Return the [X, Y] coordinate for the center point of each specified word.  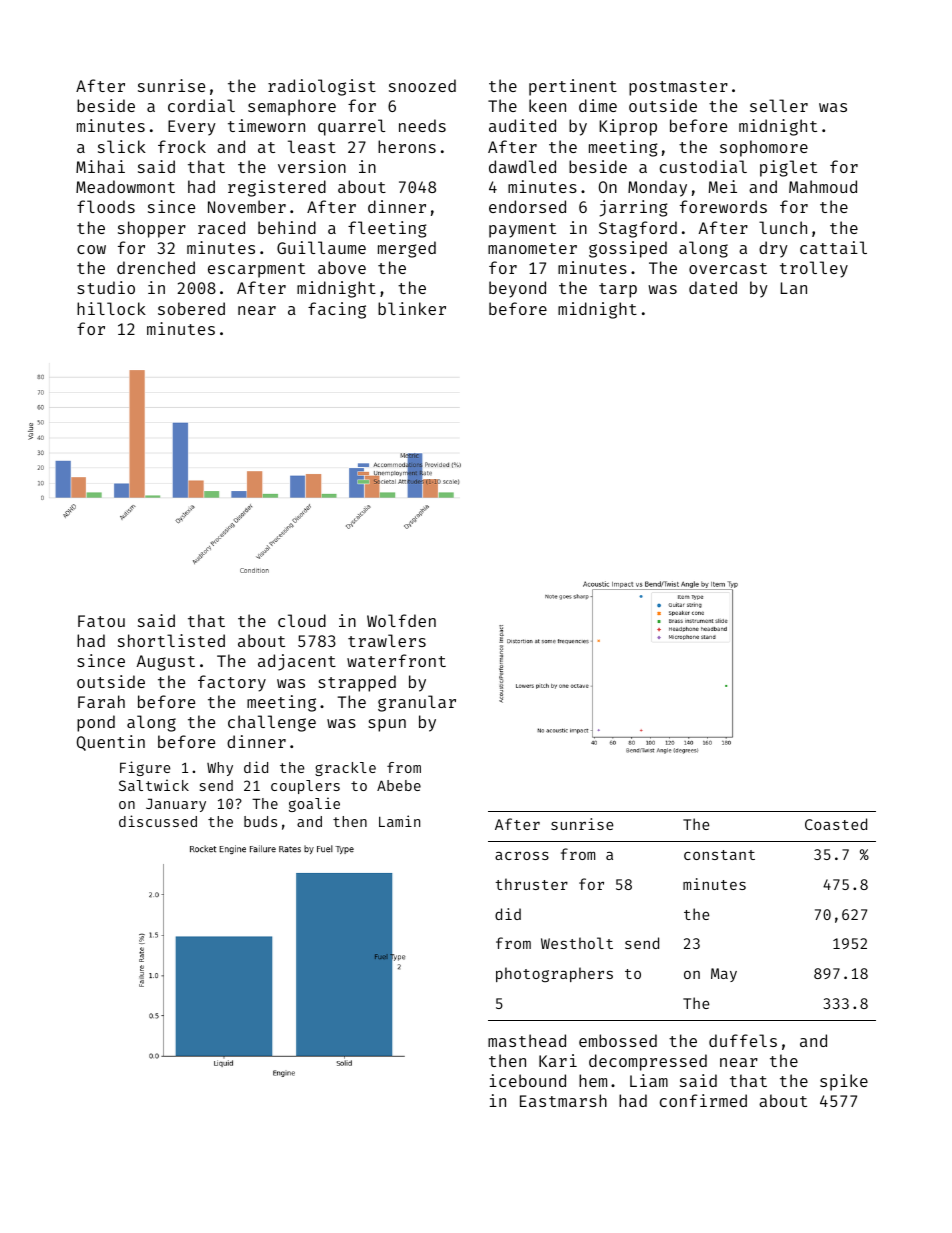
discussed [158, 821]
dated [713, 287]
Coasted [836, 824]
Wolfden [401, 620]
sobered [191, 308]
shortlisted [171, 640]
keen [547, 105]
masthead [527, 1040]
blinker [412, 308]
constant [719, 855]
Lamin [399, 821]
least [312, 146]
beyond [517, 289]
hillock [111, 308]
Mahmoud [823, 186]
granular [417, 703]
